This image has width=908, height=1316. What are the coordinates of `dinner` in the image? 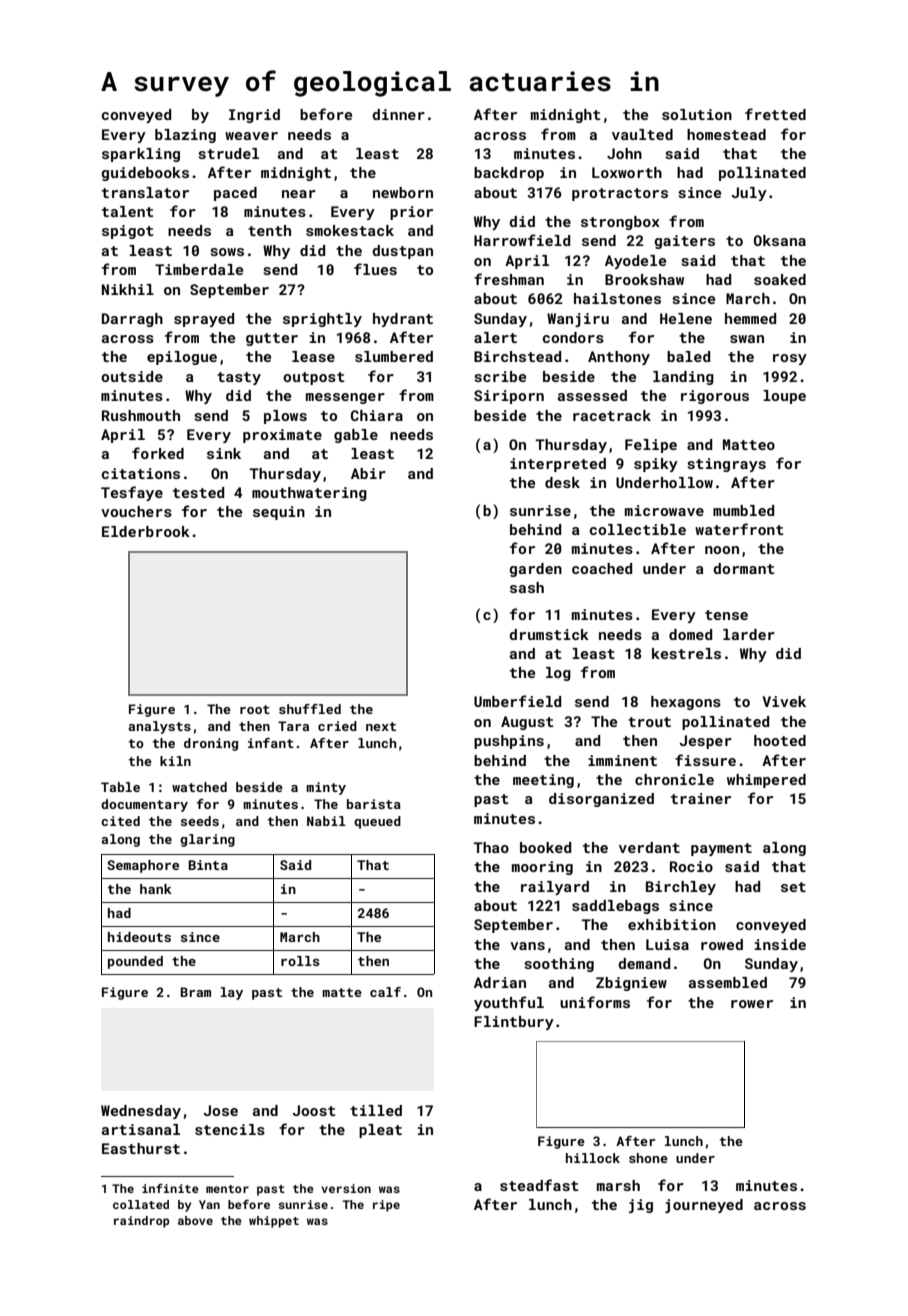 It's located at (398, 114).
